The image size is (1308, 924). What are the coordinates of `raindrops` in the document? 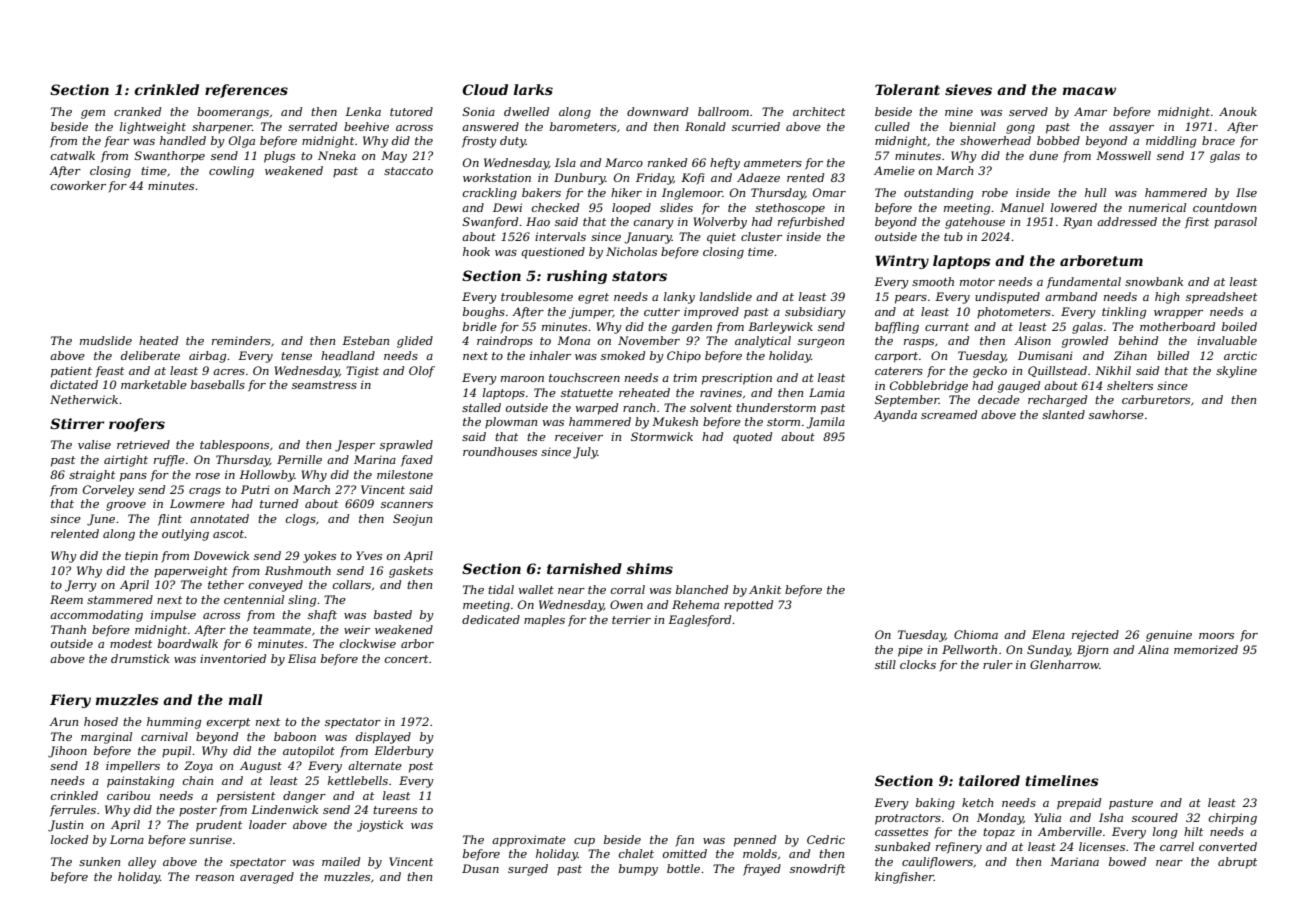 It's located at (505, 342).
